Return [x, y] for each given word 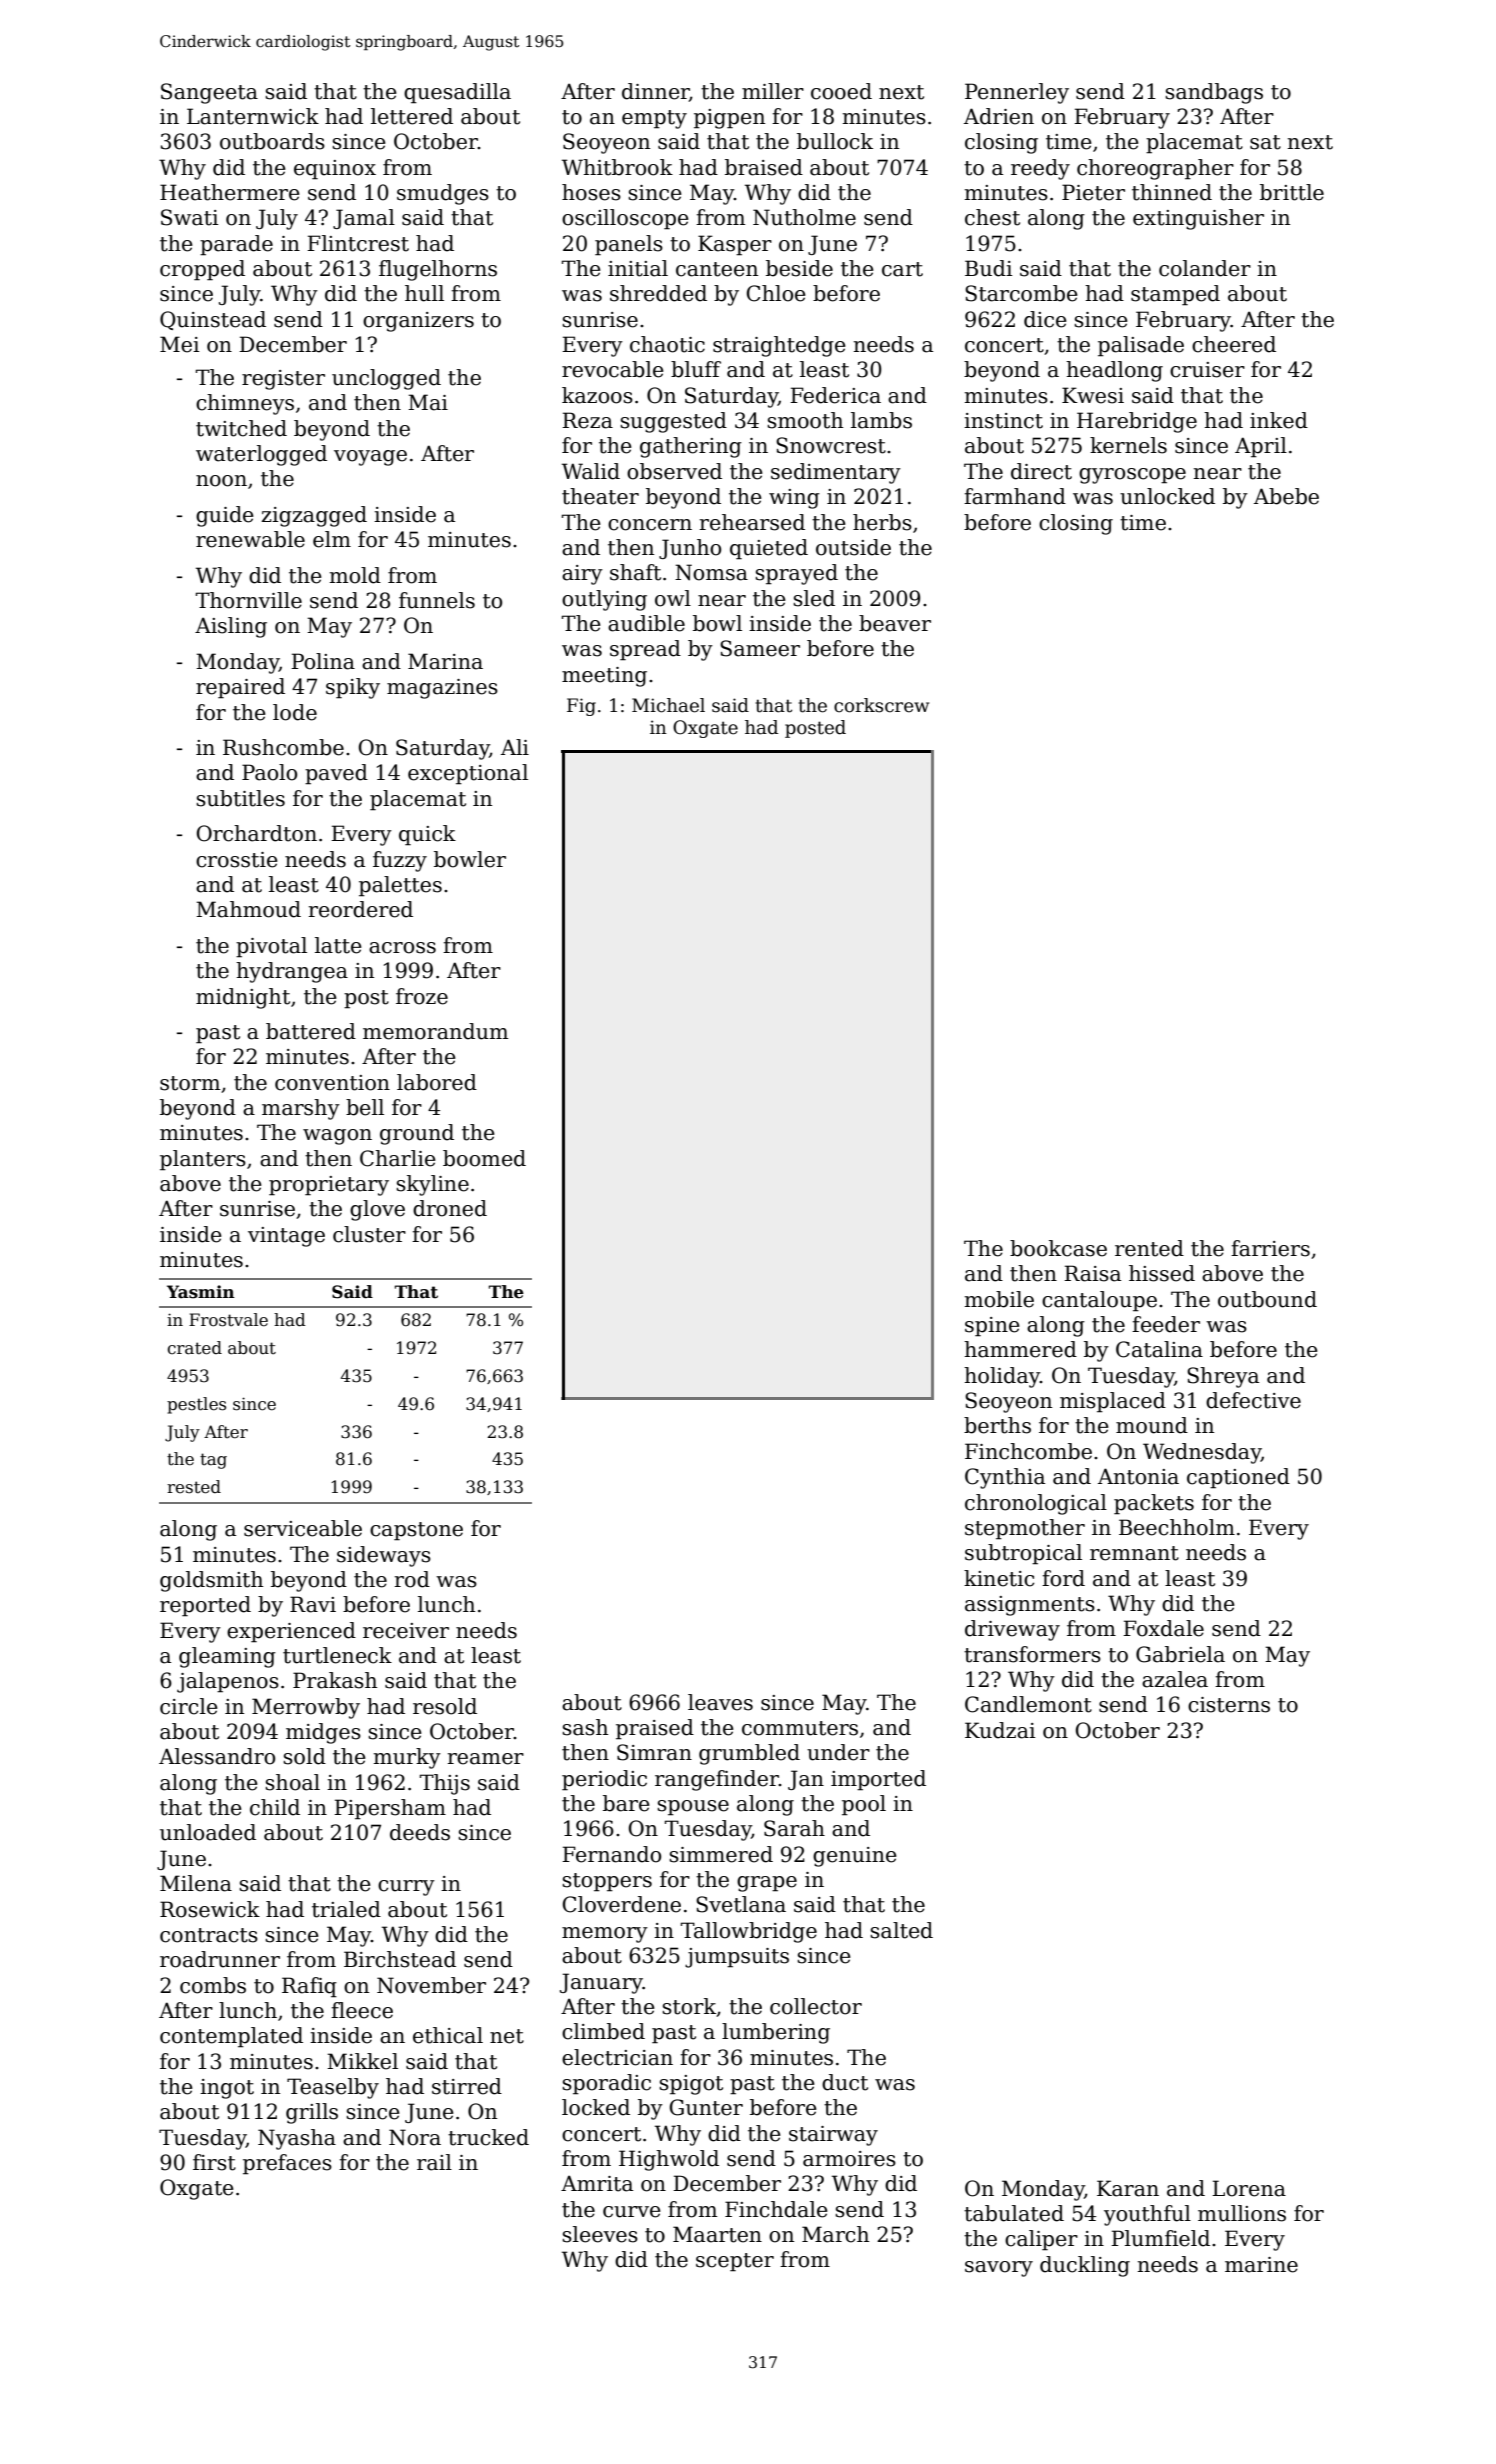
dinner [655, 91]
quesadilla [457, 93]
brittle [1292, 192]
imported [878, 1780]
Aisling [231, 627]
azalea [1175, 1679]
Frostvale [228, 1320]
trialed [346, 1909]
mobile [999, 1299]
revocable [613, 369]
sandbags [1214, 93]
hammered [1020, 1349]
